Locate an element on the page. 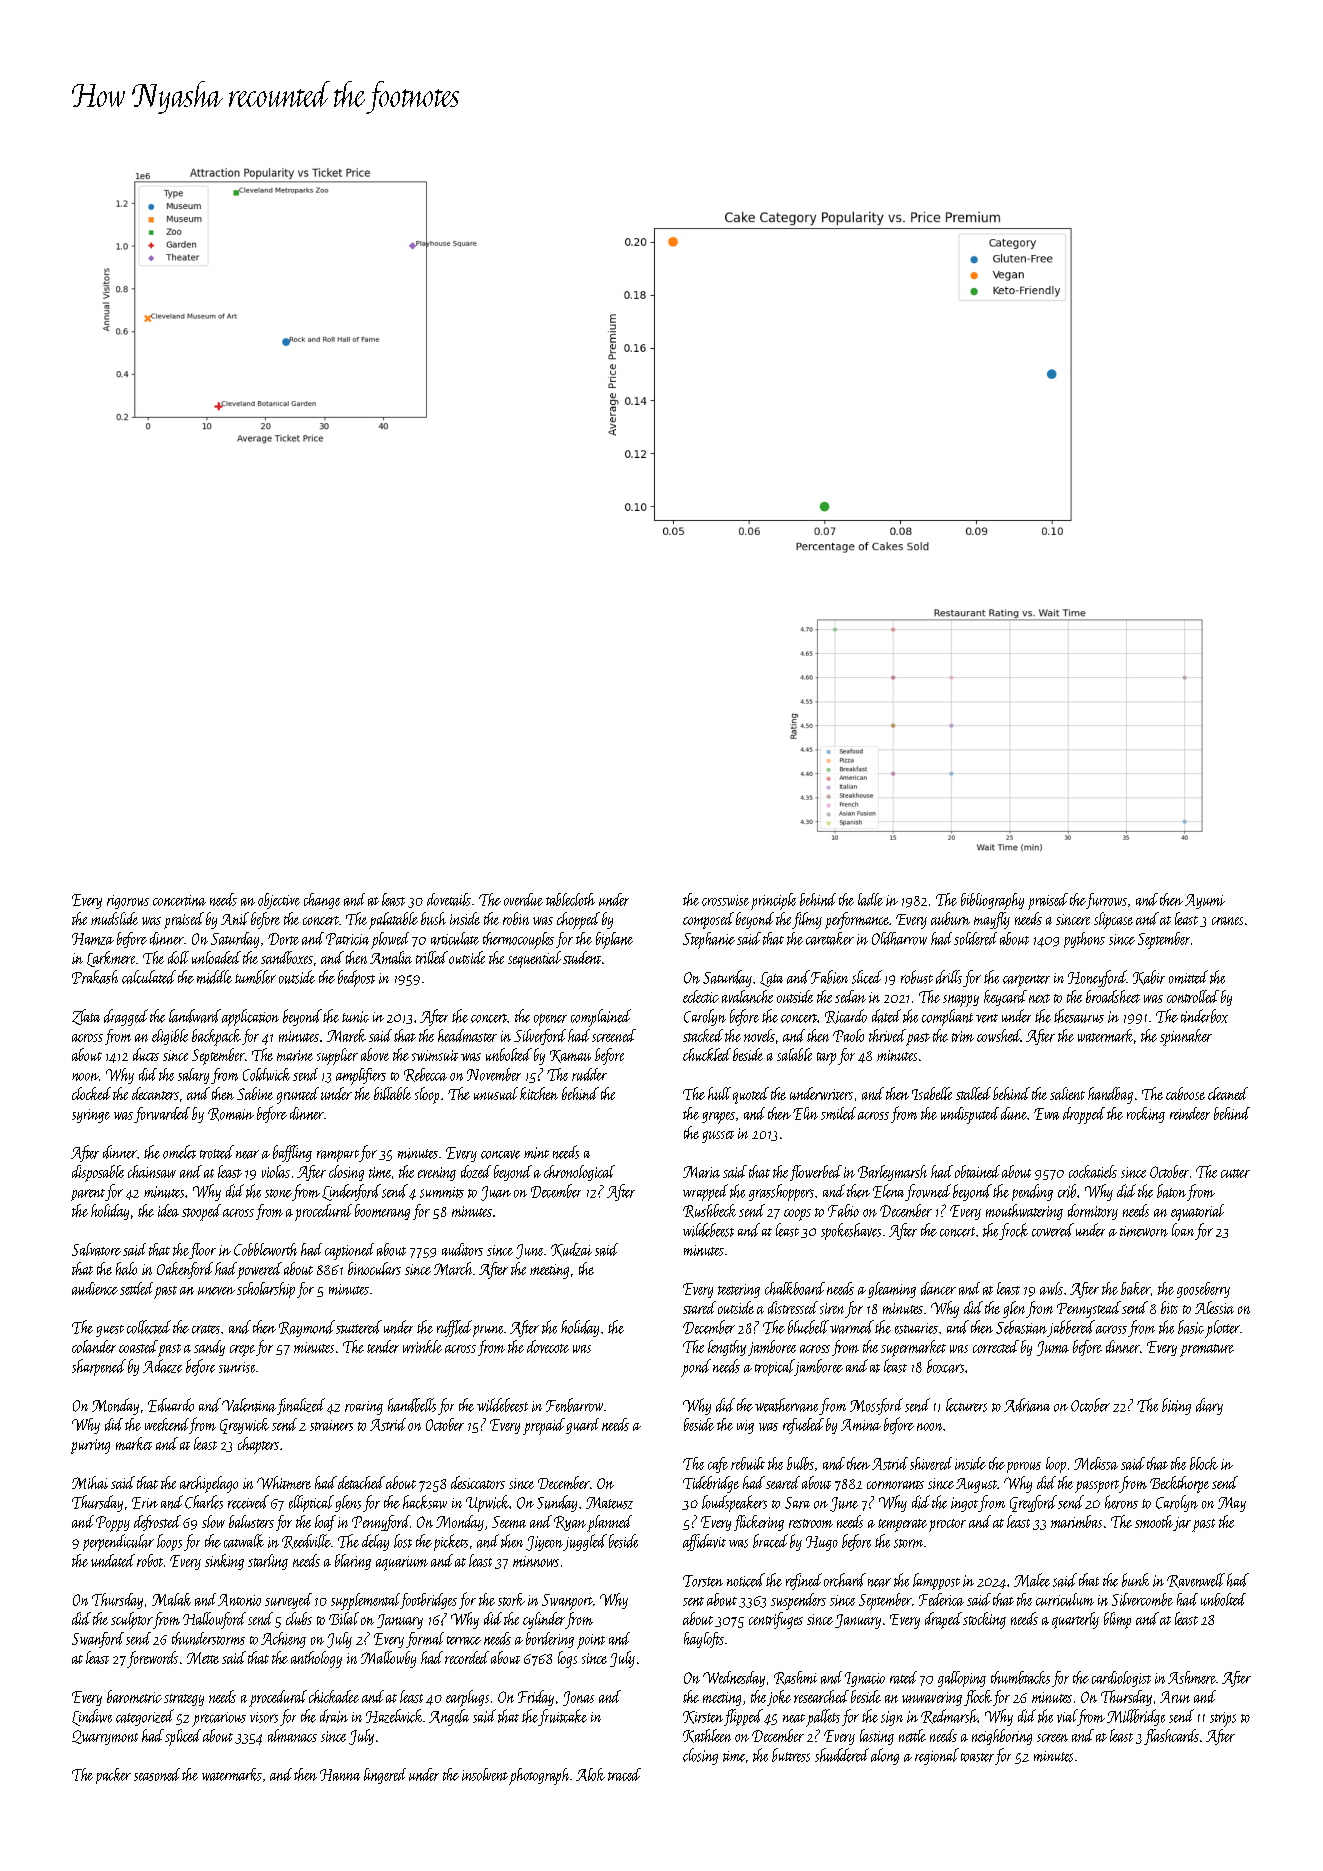 This document has width=1323, height=1871. objective is located at coordinates (279, 901).
